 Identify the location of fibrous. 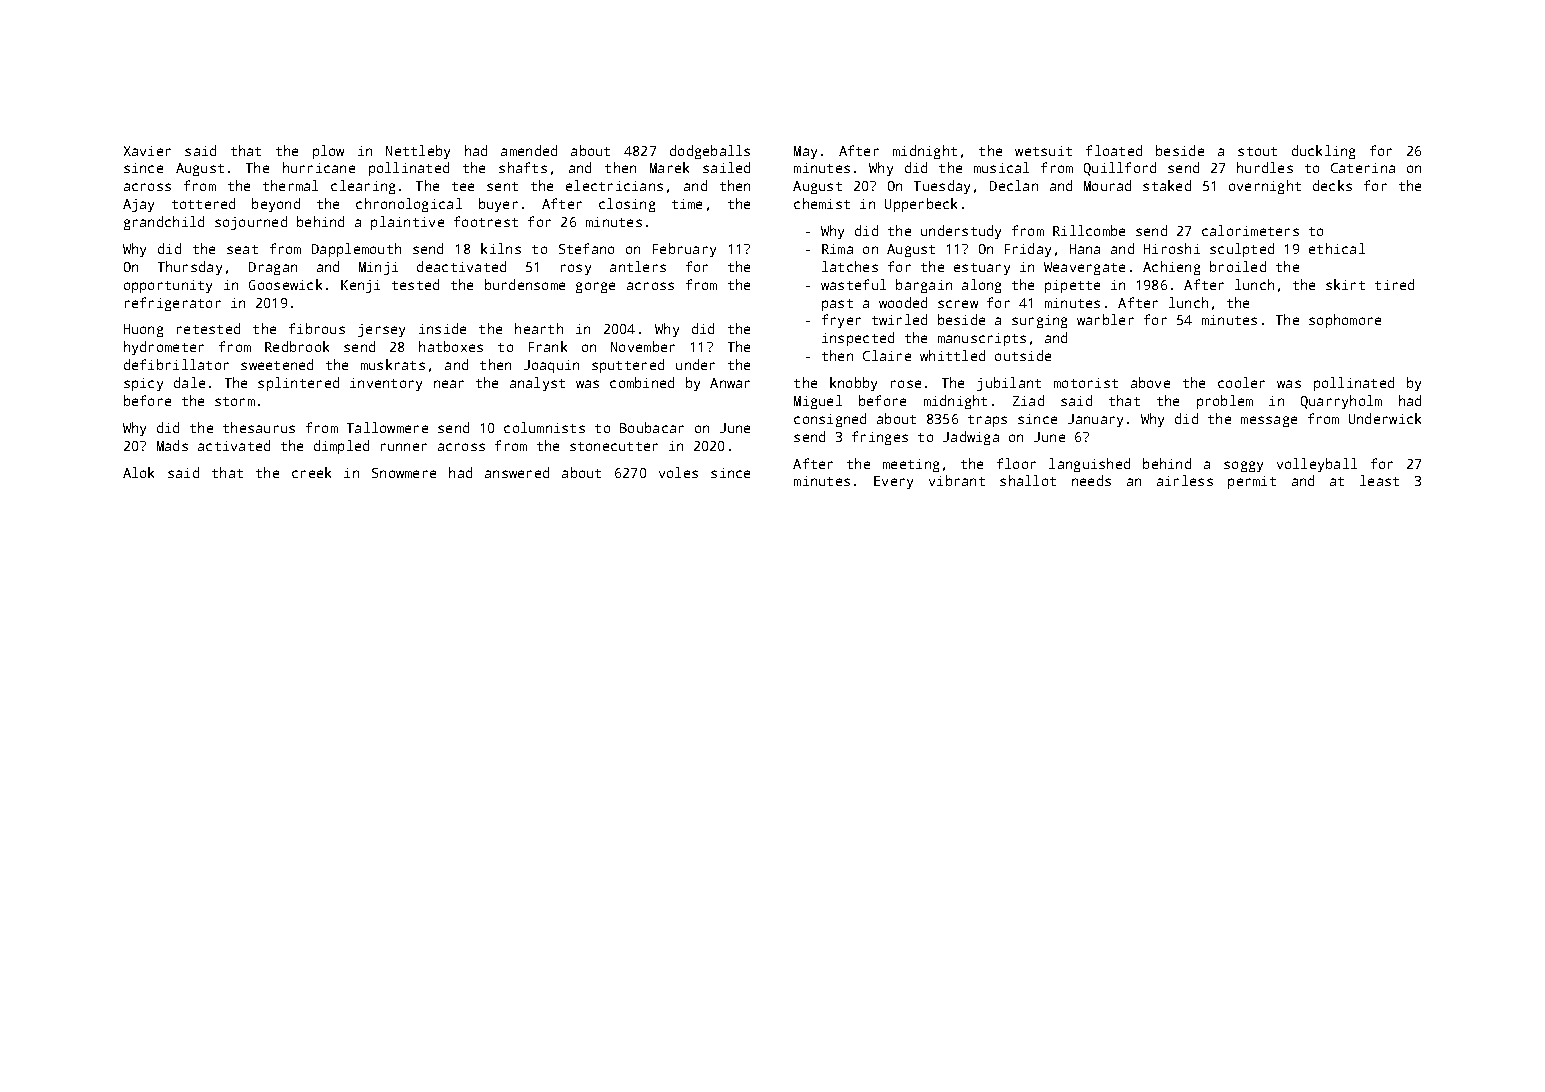
(317, 328).
